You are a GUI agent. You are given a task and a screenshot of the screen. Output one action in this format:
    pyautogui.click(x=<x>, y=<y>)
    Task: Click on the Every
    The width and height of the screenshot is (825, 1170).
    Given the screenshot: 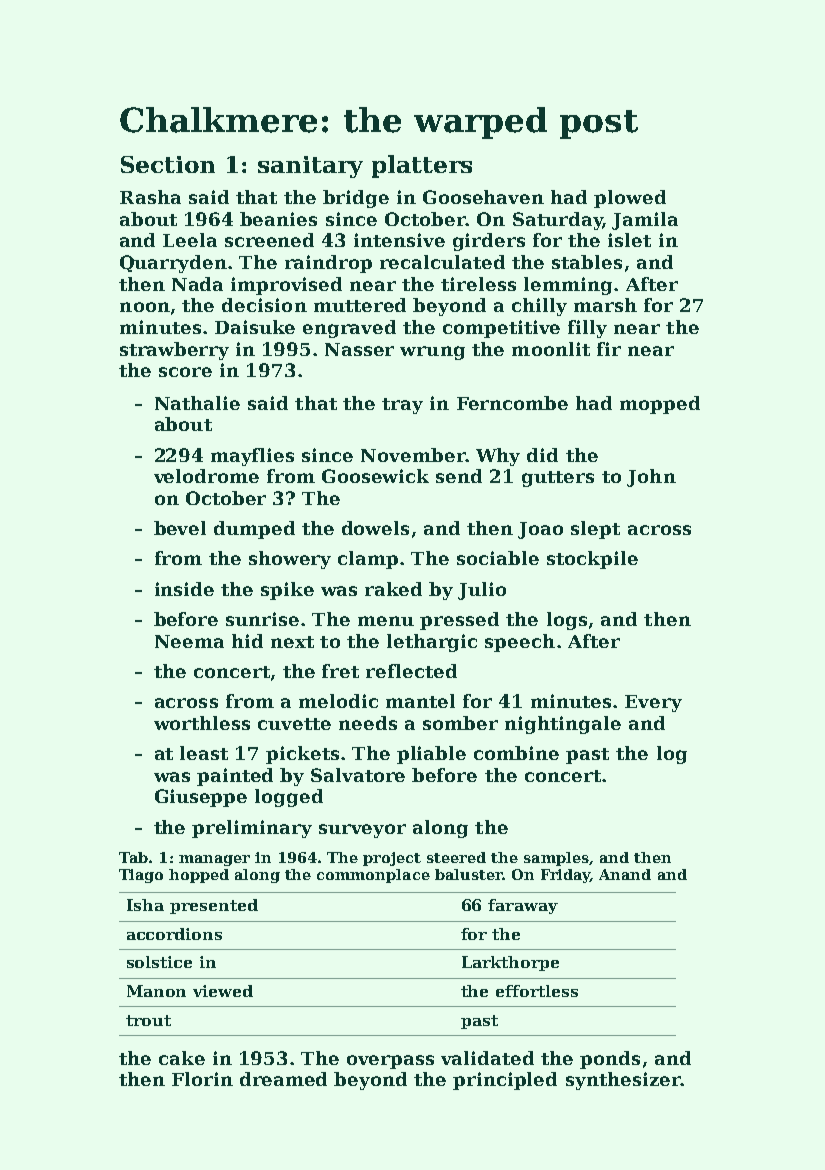 What is the action you would take?
    pyautogui.click(x=653, y=703)
